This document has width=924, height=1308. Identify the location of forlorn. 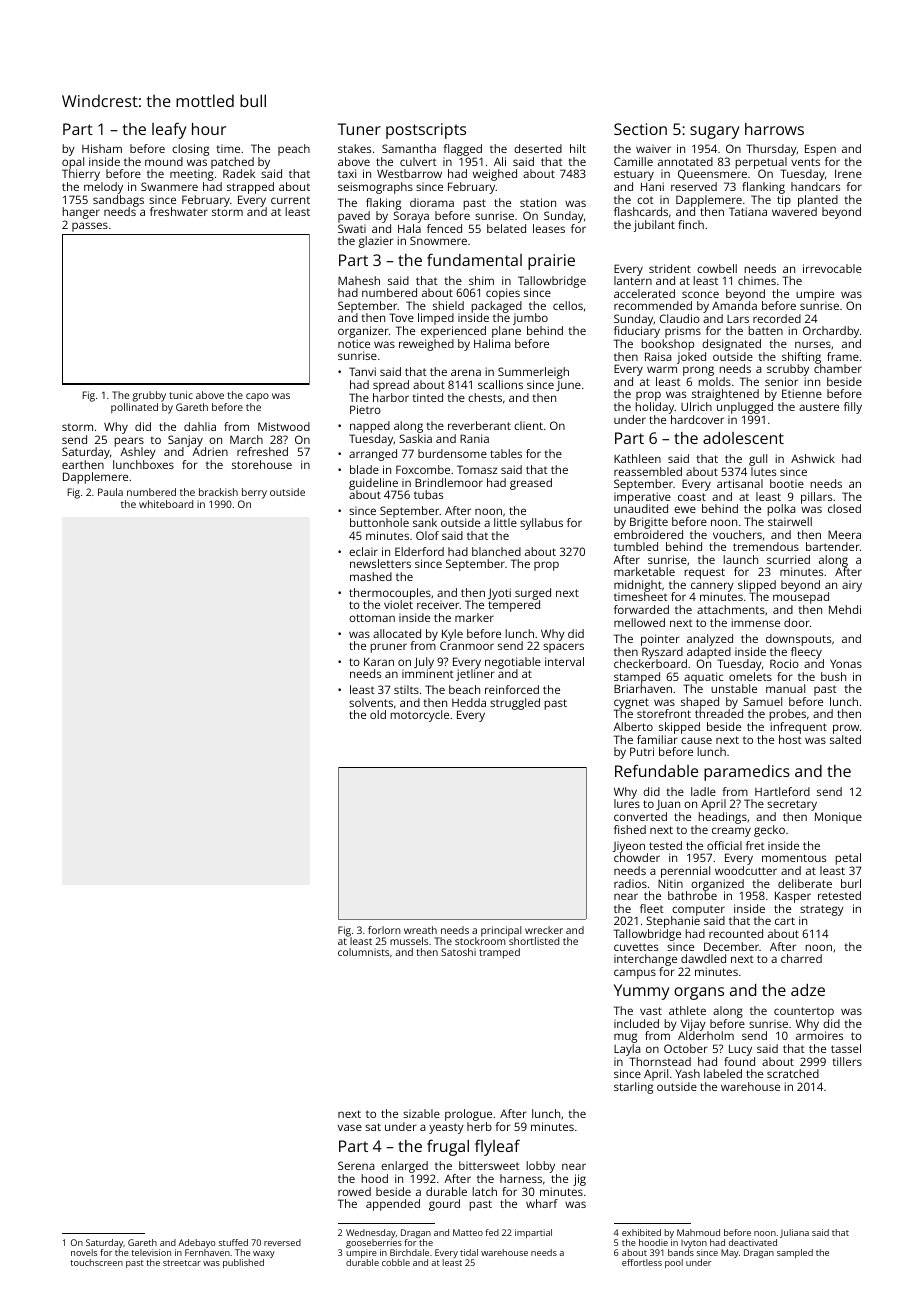
(384, 930).
